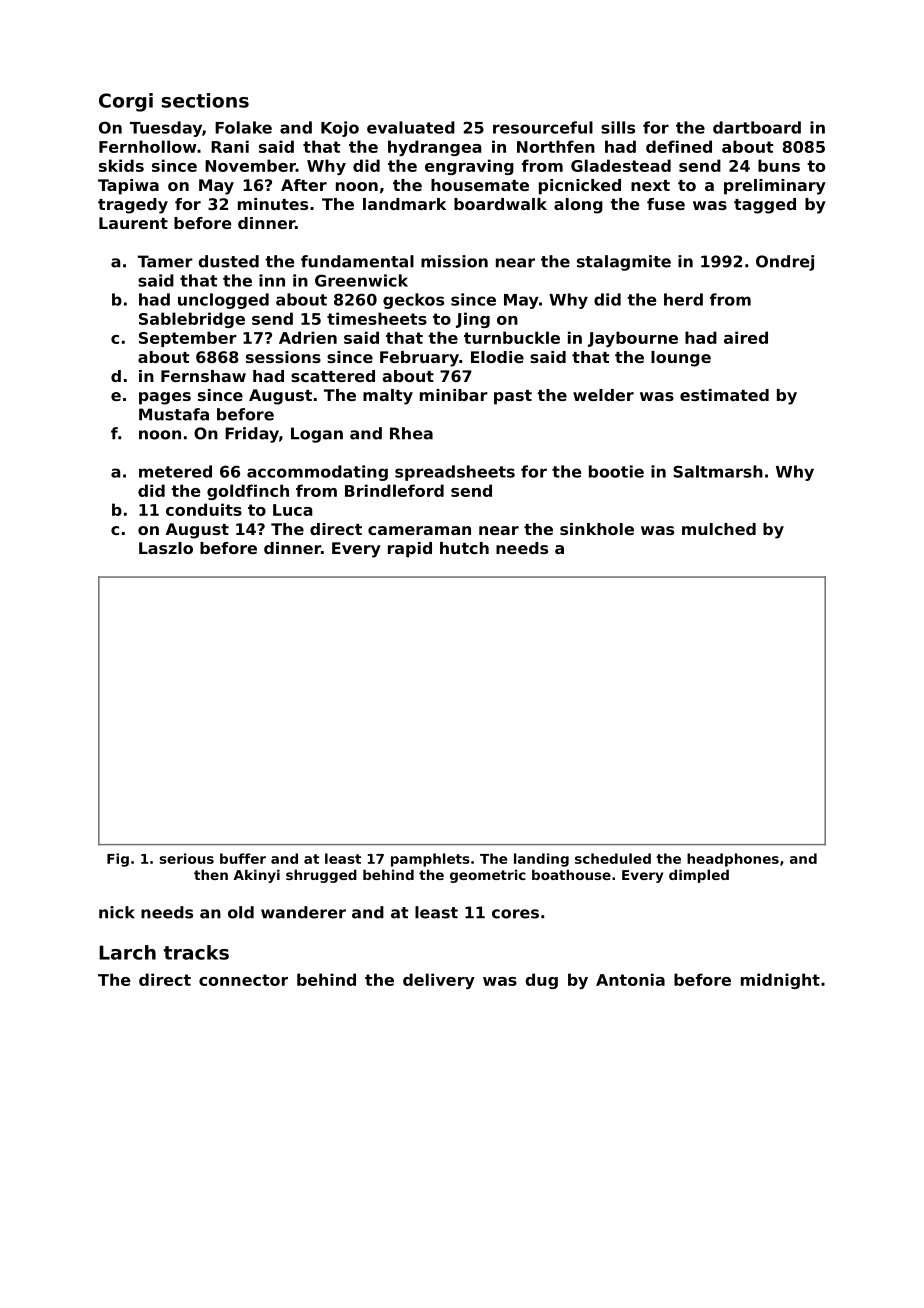  Describe the element at coordinates (243, 980) in the page. I see `connector` at that location.
